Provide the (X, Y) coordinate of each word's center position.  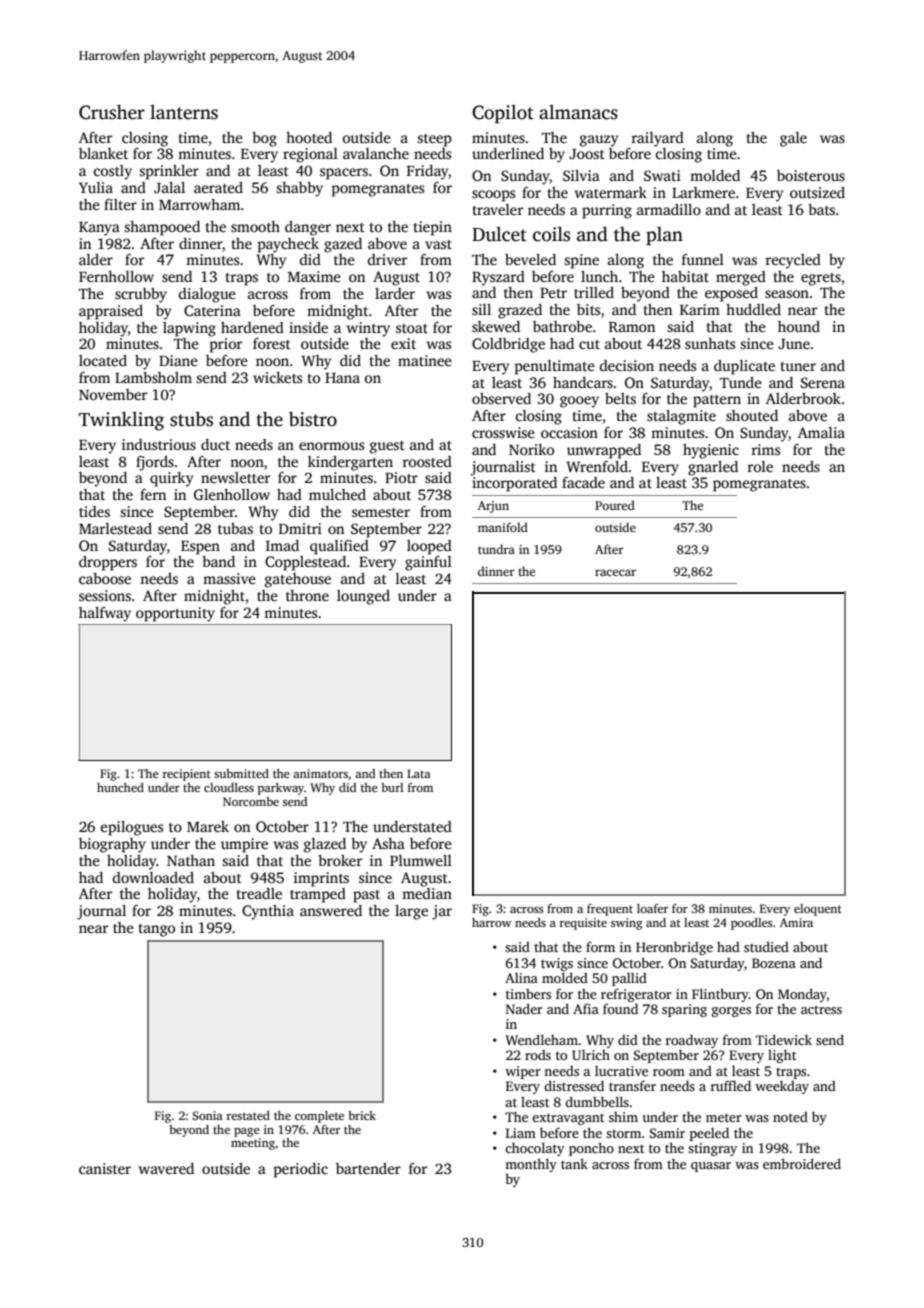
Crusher (112, 112)
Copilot (503, 114)
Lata (419, 773)
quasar (711, 1167)
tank (574, 1163)
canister (105, 1168)
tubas (235, 528)
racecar (615, 572)
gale (793, 139)
